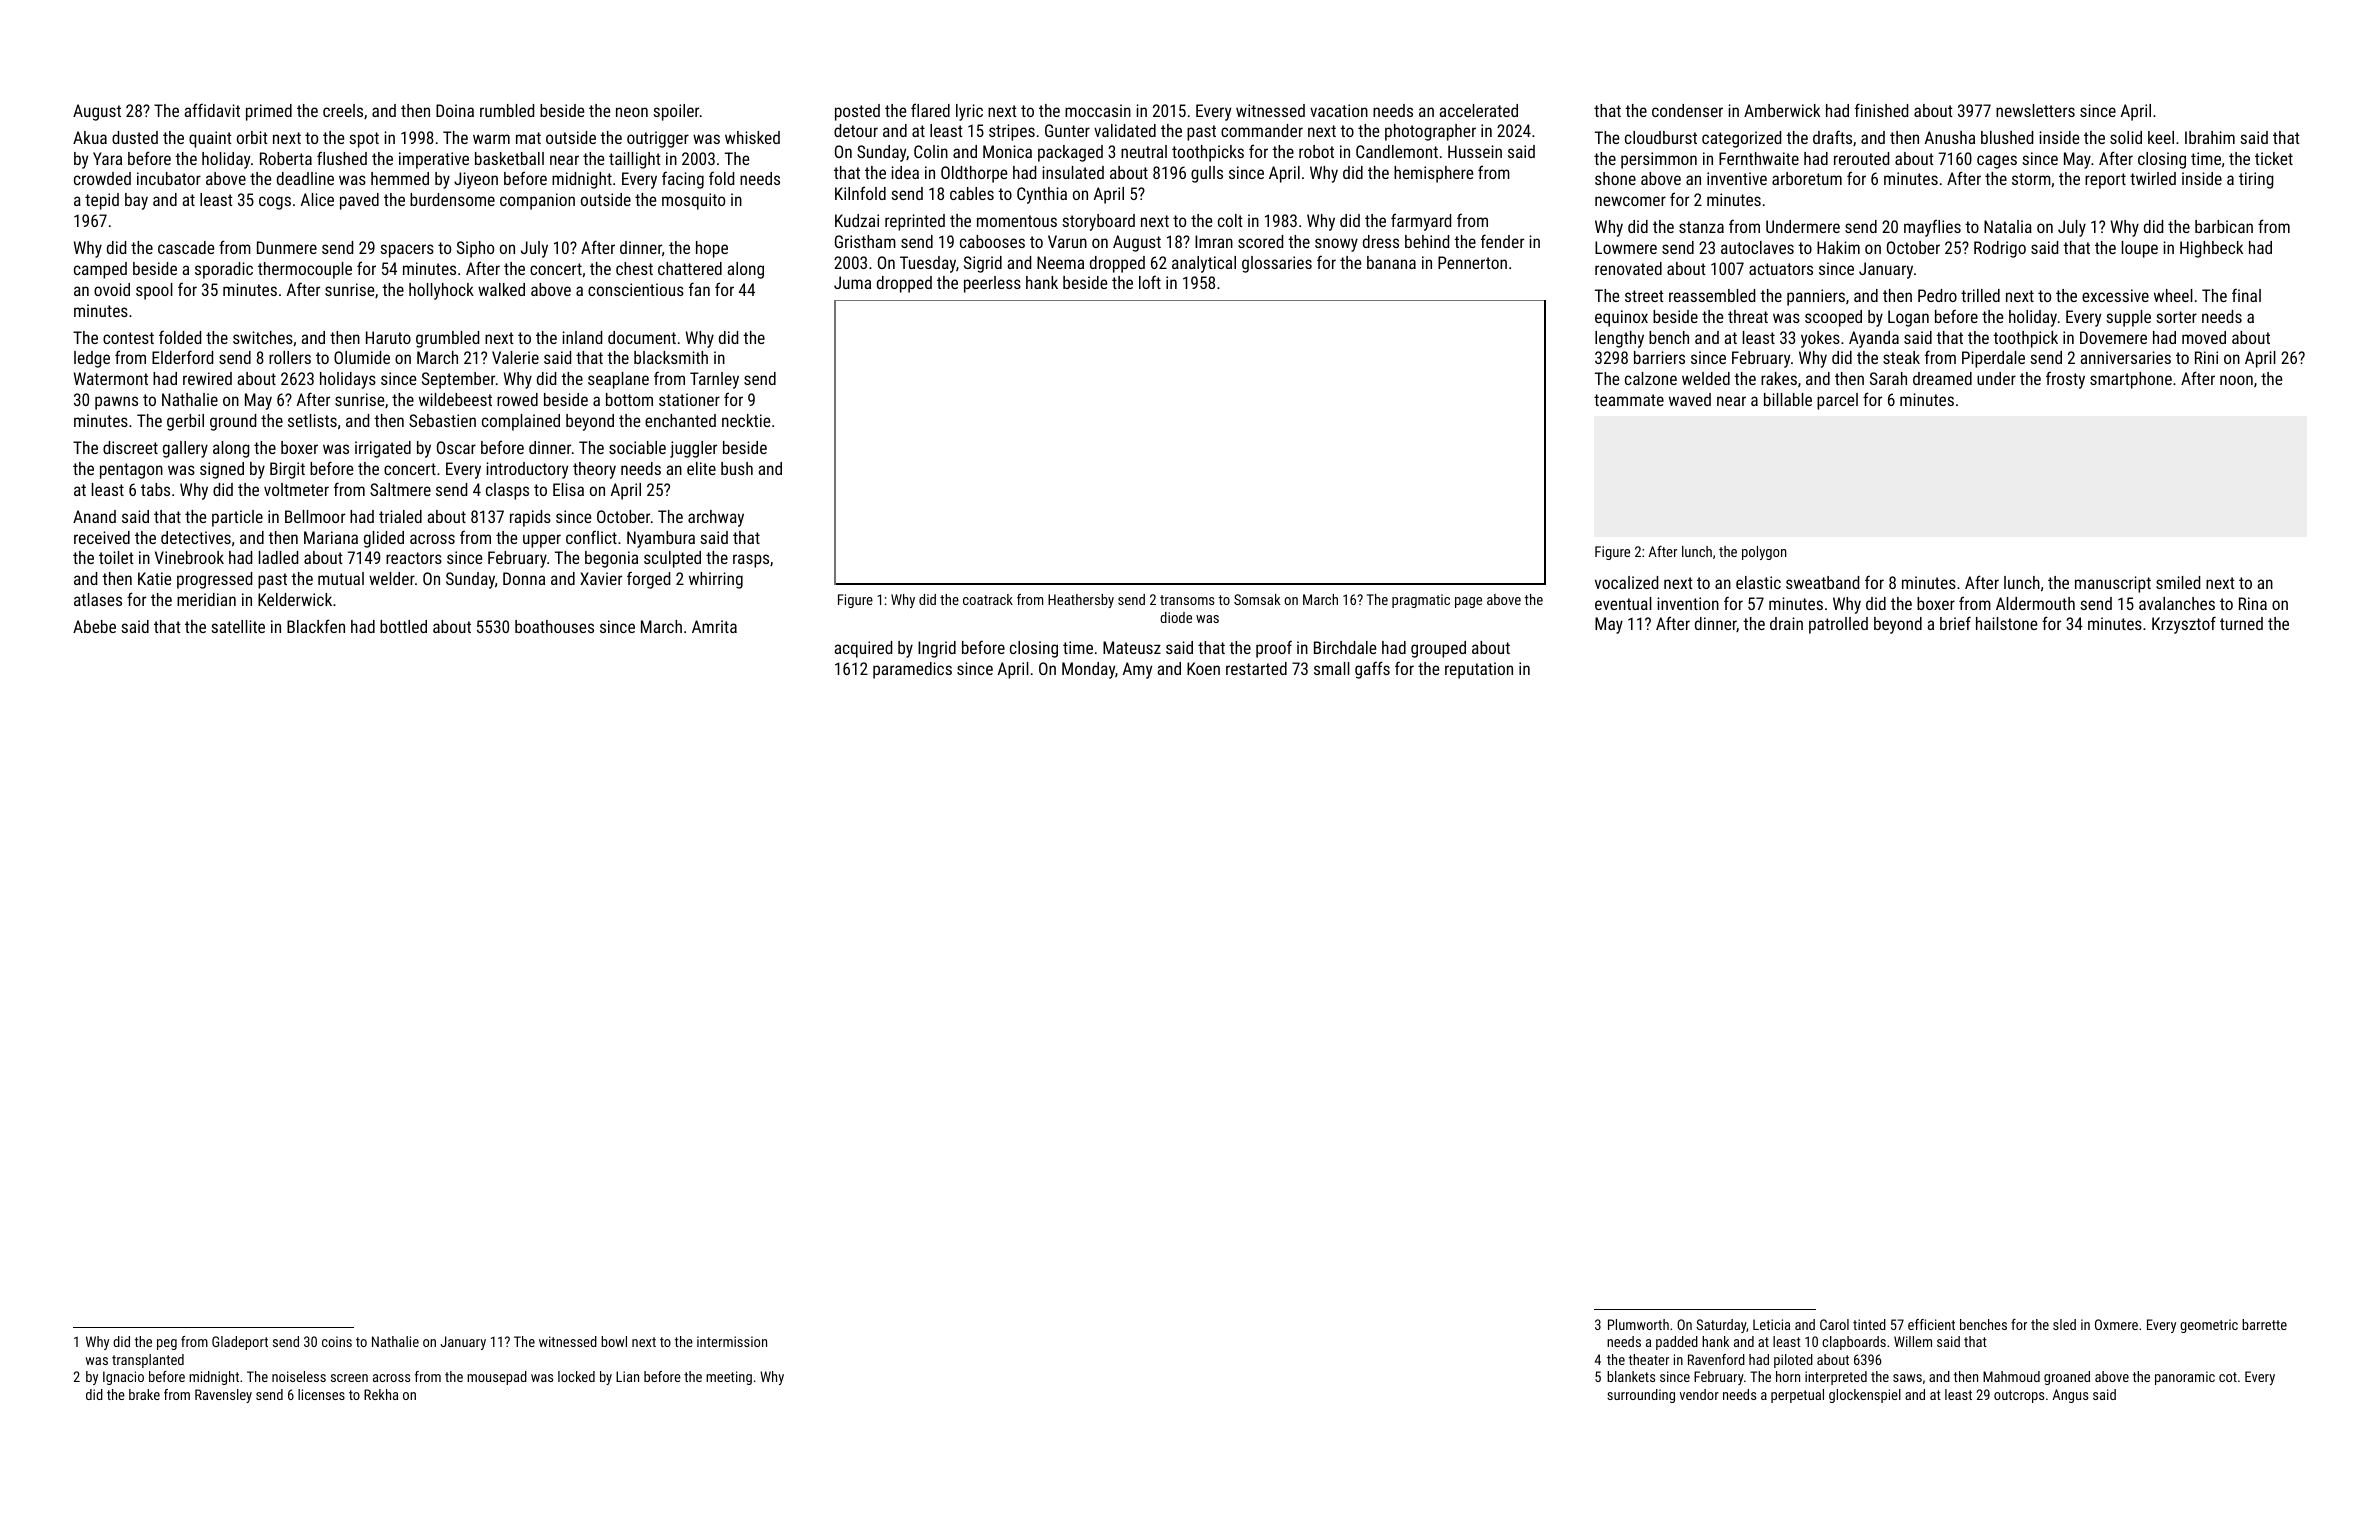  What do you see at coordinates (683, 180) in the screenshot?
I see `facing` at bounding box center [683, 180].
